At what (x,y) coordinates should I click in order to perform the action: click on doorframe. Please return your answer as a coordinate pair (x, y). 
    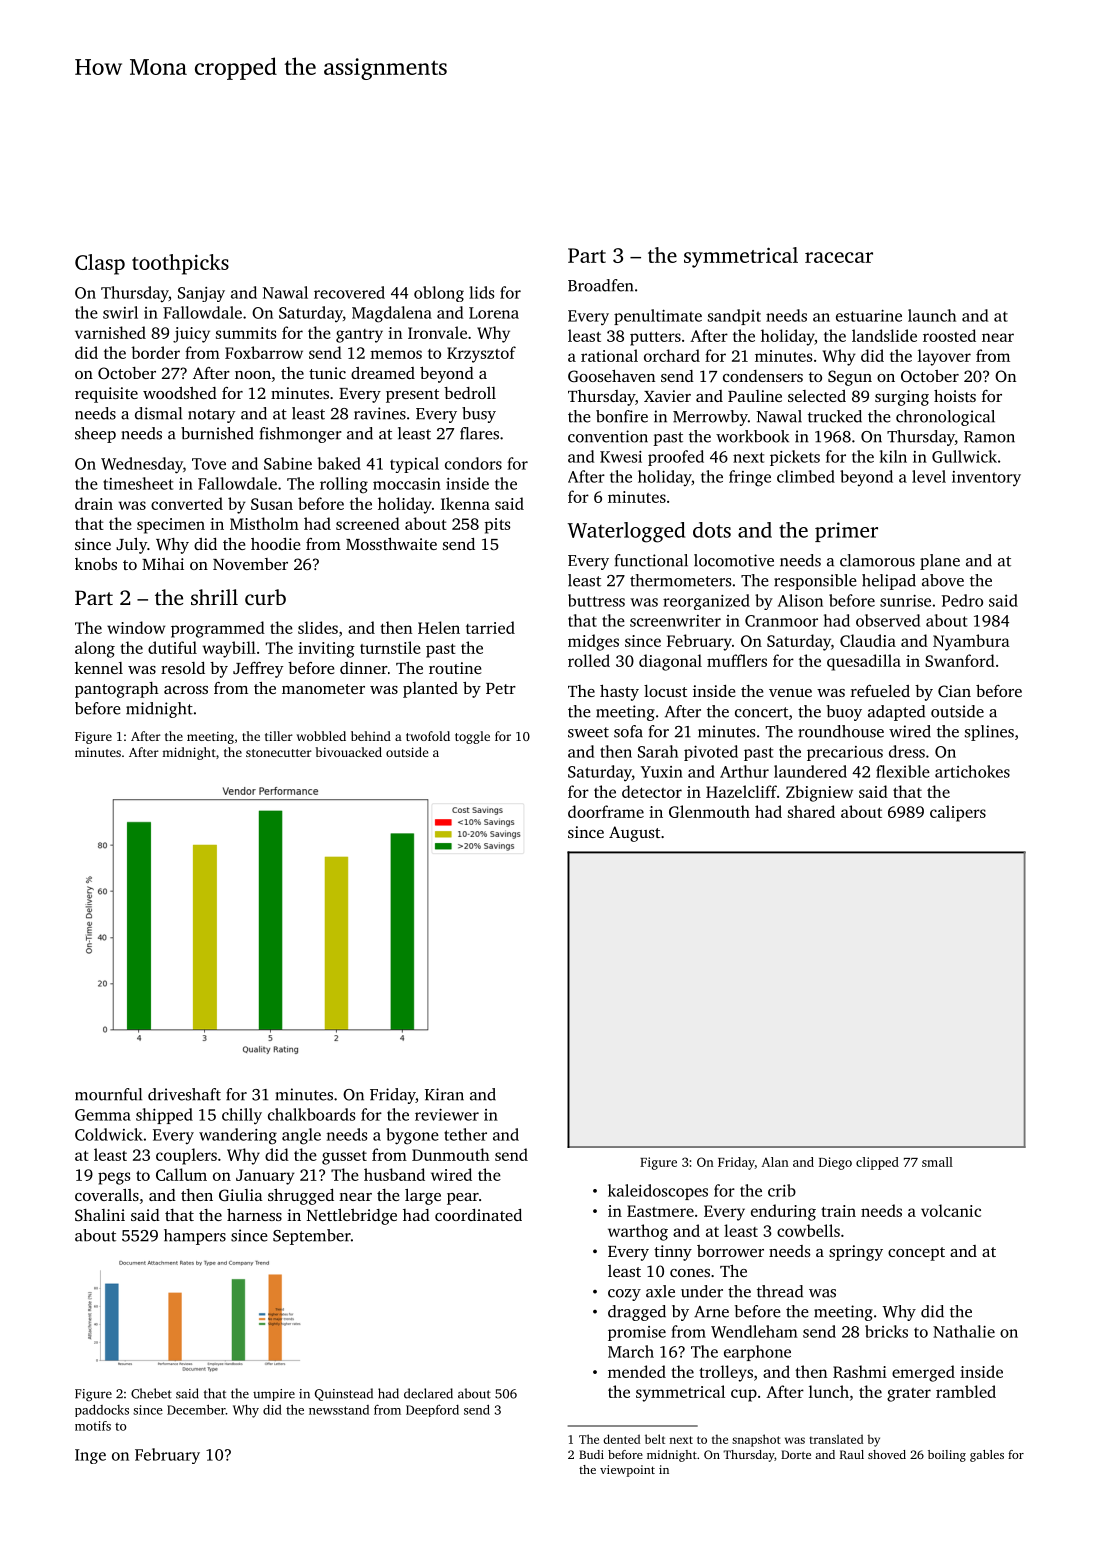
    Looking at the image, I should click on (606, 811).
